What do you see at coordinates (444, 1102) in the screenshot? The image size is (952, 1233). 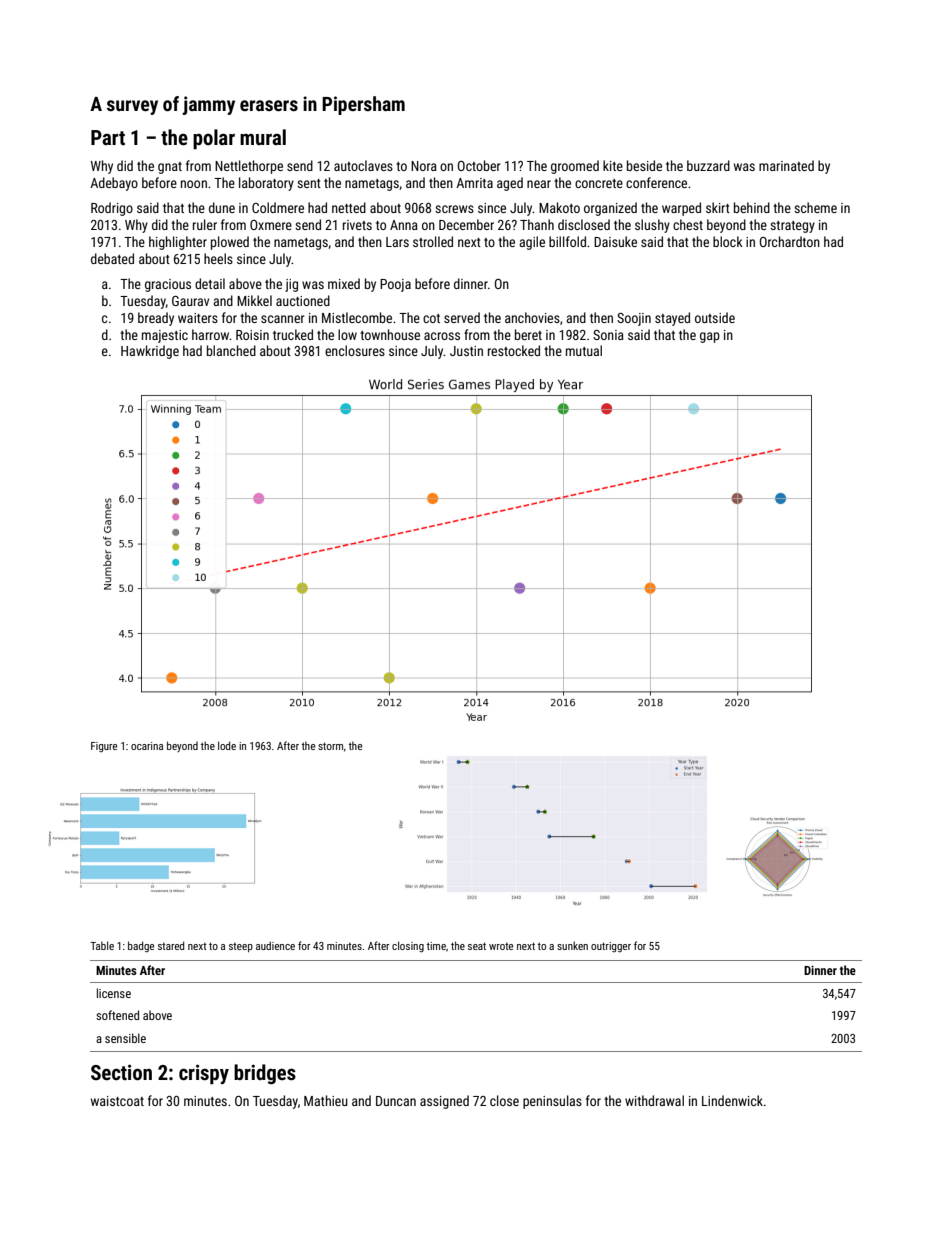 I see `assigned` at bounding box center [444, 1102].
